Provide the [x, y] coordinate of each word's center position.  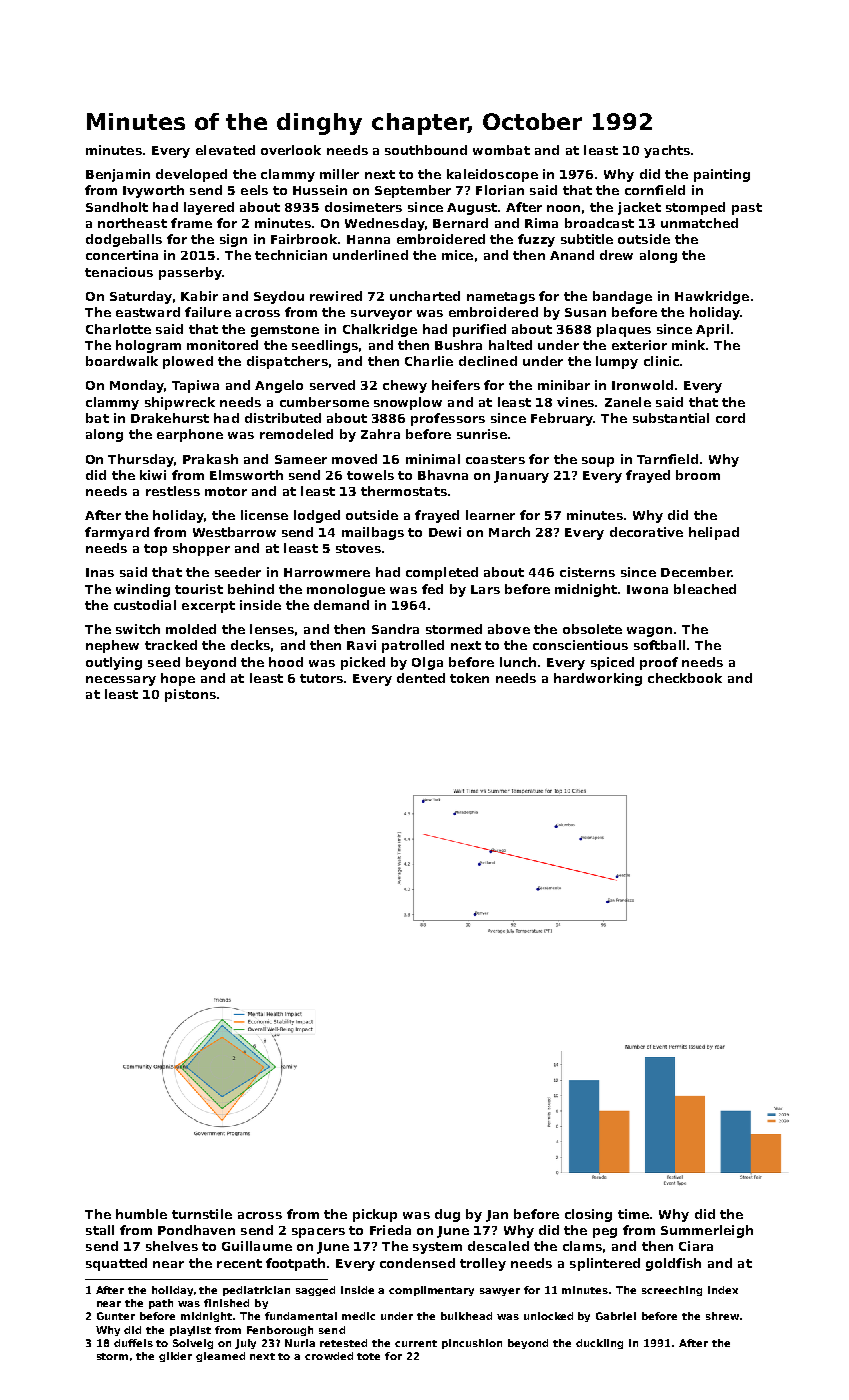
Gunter [116, 1316]
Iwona [647, 589]
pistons [190, 695]
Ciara [696, 1246]
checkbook [685, 678]
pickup [375, 1215]
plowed [188, 362]
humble [141, 1214]
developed [191, 175]
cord [730, 418]
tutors [321, 678]
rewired [336, 296]
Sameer [301, 459]
